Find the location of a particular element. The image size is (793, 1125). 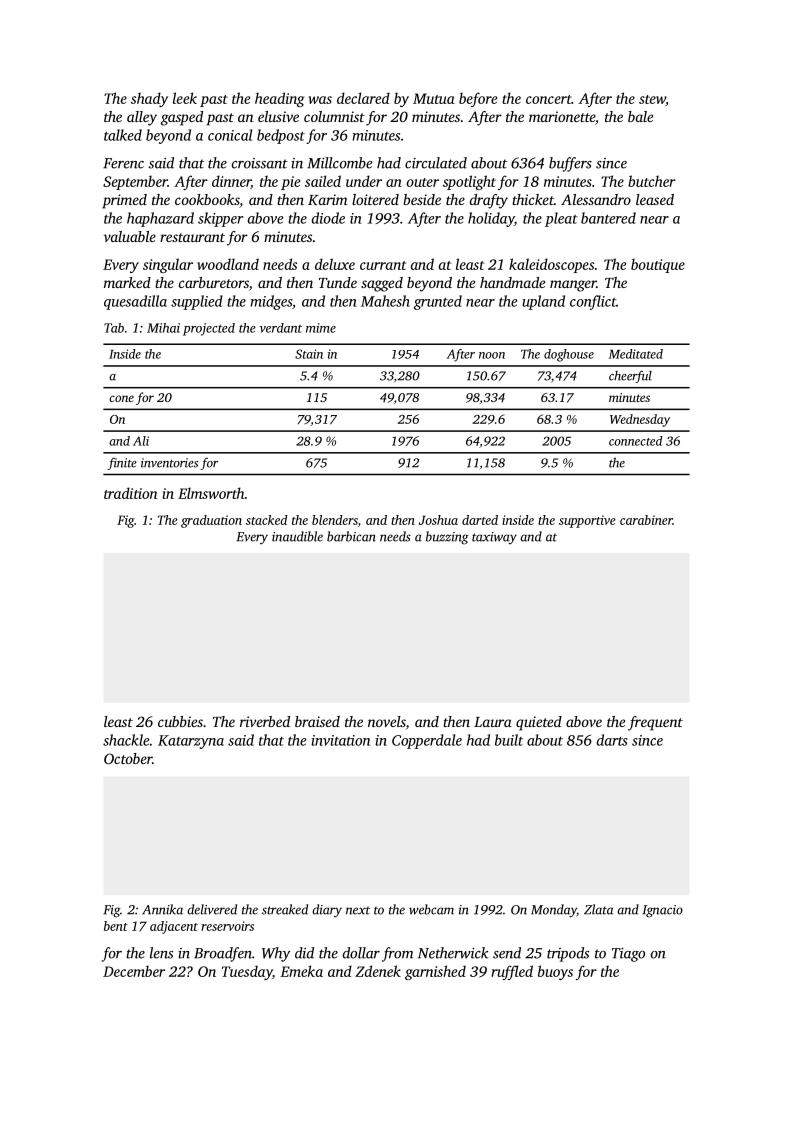

shady is located at coordinates (149, 99).
